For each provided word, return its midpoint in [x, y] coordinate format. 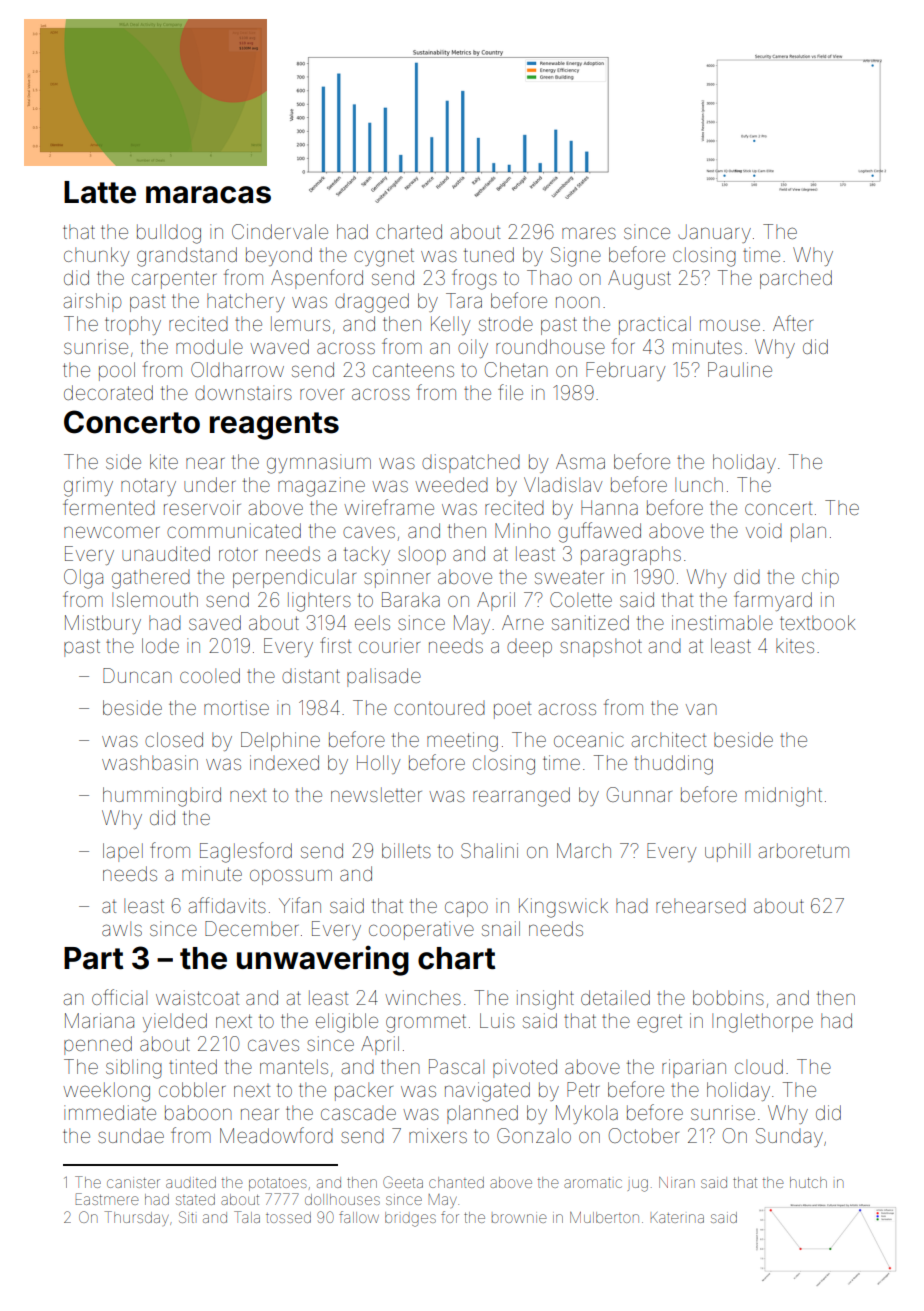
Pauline [740, 369]
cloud [759, 1066]
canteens [413, 370]
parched [796, 279]
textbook [818, 622]
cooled [210, 675]
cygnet [384, 257]
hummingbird [162, 797]
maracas [208, 195]
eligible [347, 1023]
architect [669, 739]
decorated [108, 392]
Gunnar [639, 794]
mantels [294, 1066]
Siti [186, 1217]
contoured [439, 708]
